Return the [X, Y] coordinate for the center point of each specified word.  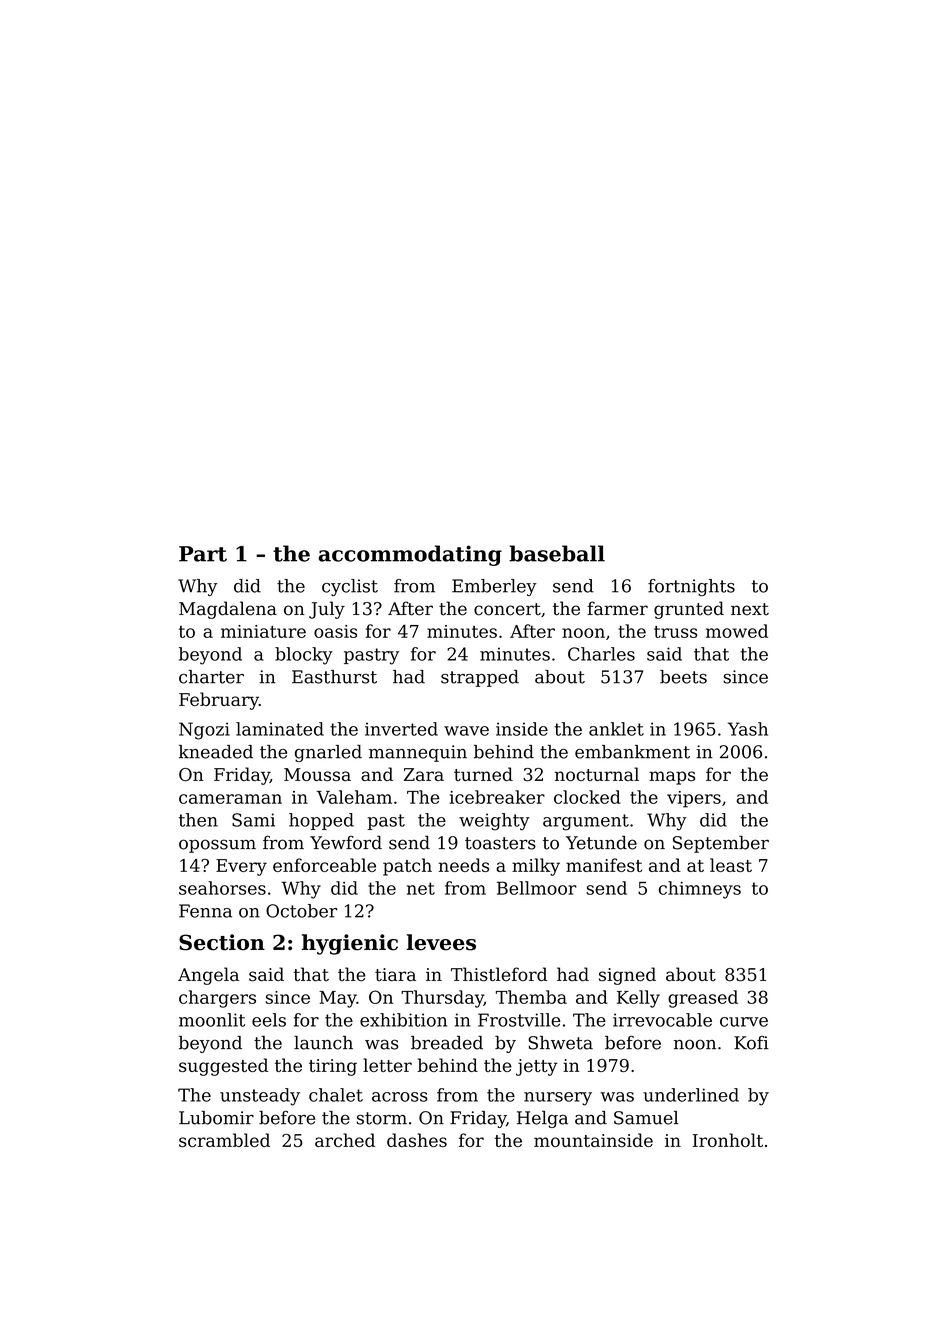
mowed [737, 631]
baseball [557, 553]
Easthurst [334, 677]
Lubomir [216, 1118]
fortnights [691, 587]
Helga [542, 1119]
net [421, 888]
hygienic [350, 944]
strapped [480, 678]
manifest [604, 865]
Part [203, 554]
